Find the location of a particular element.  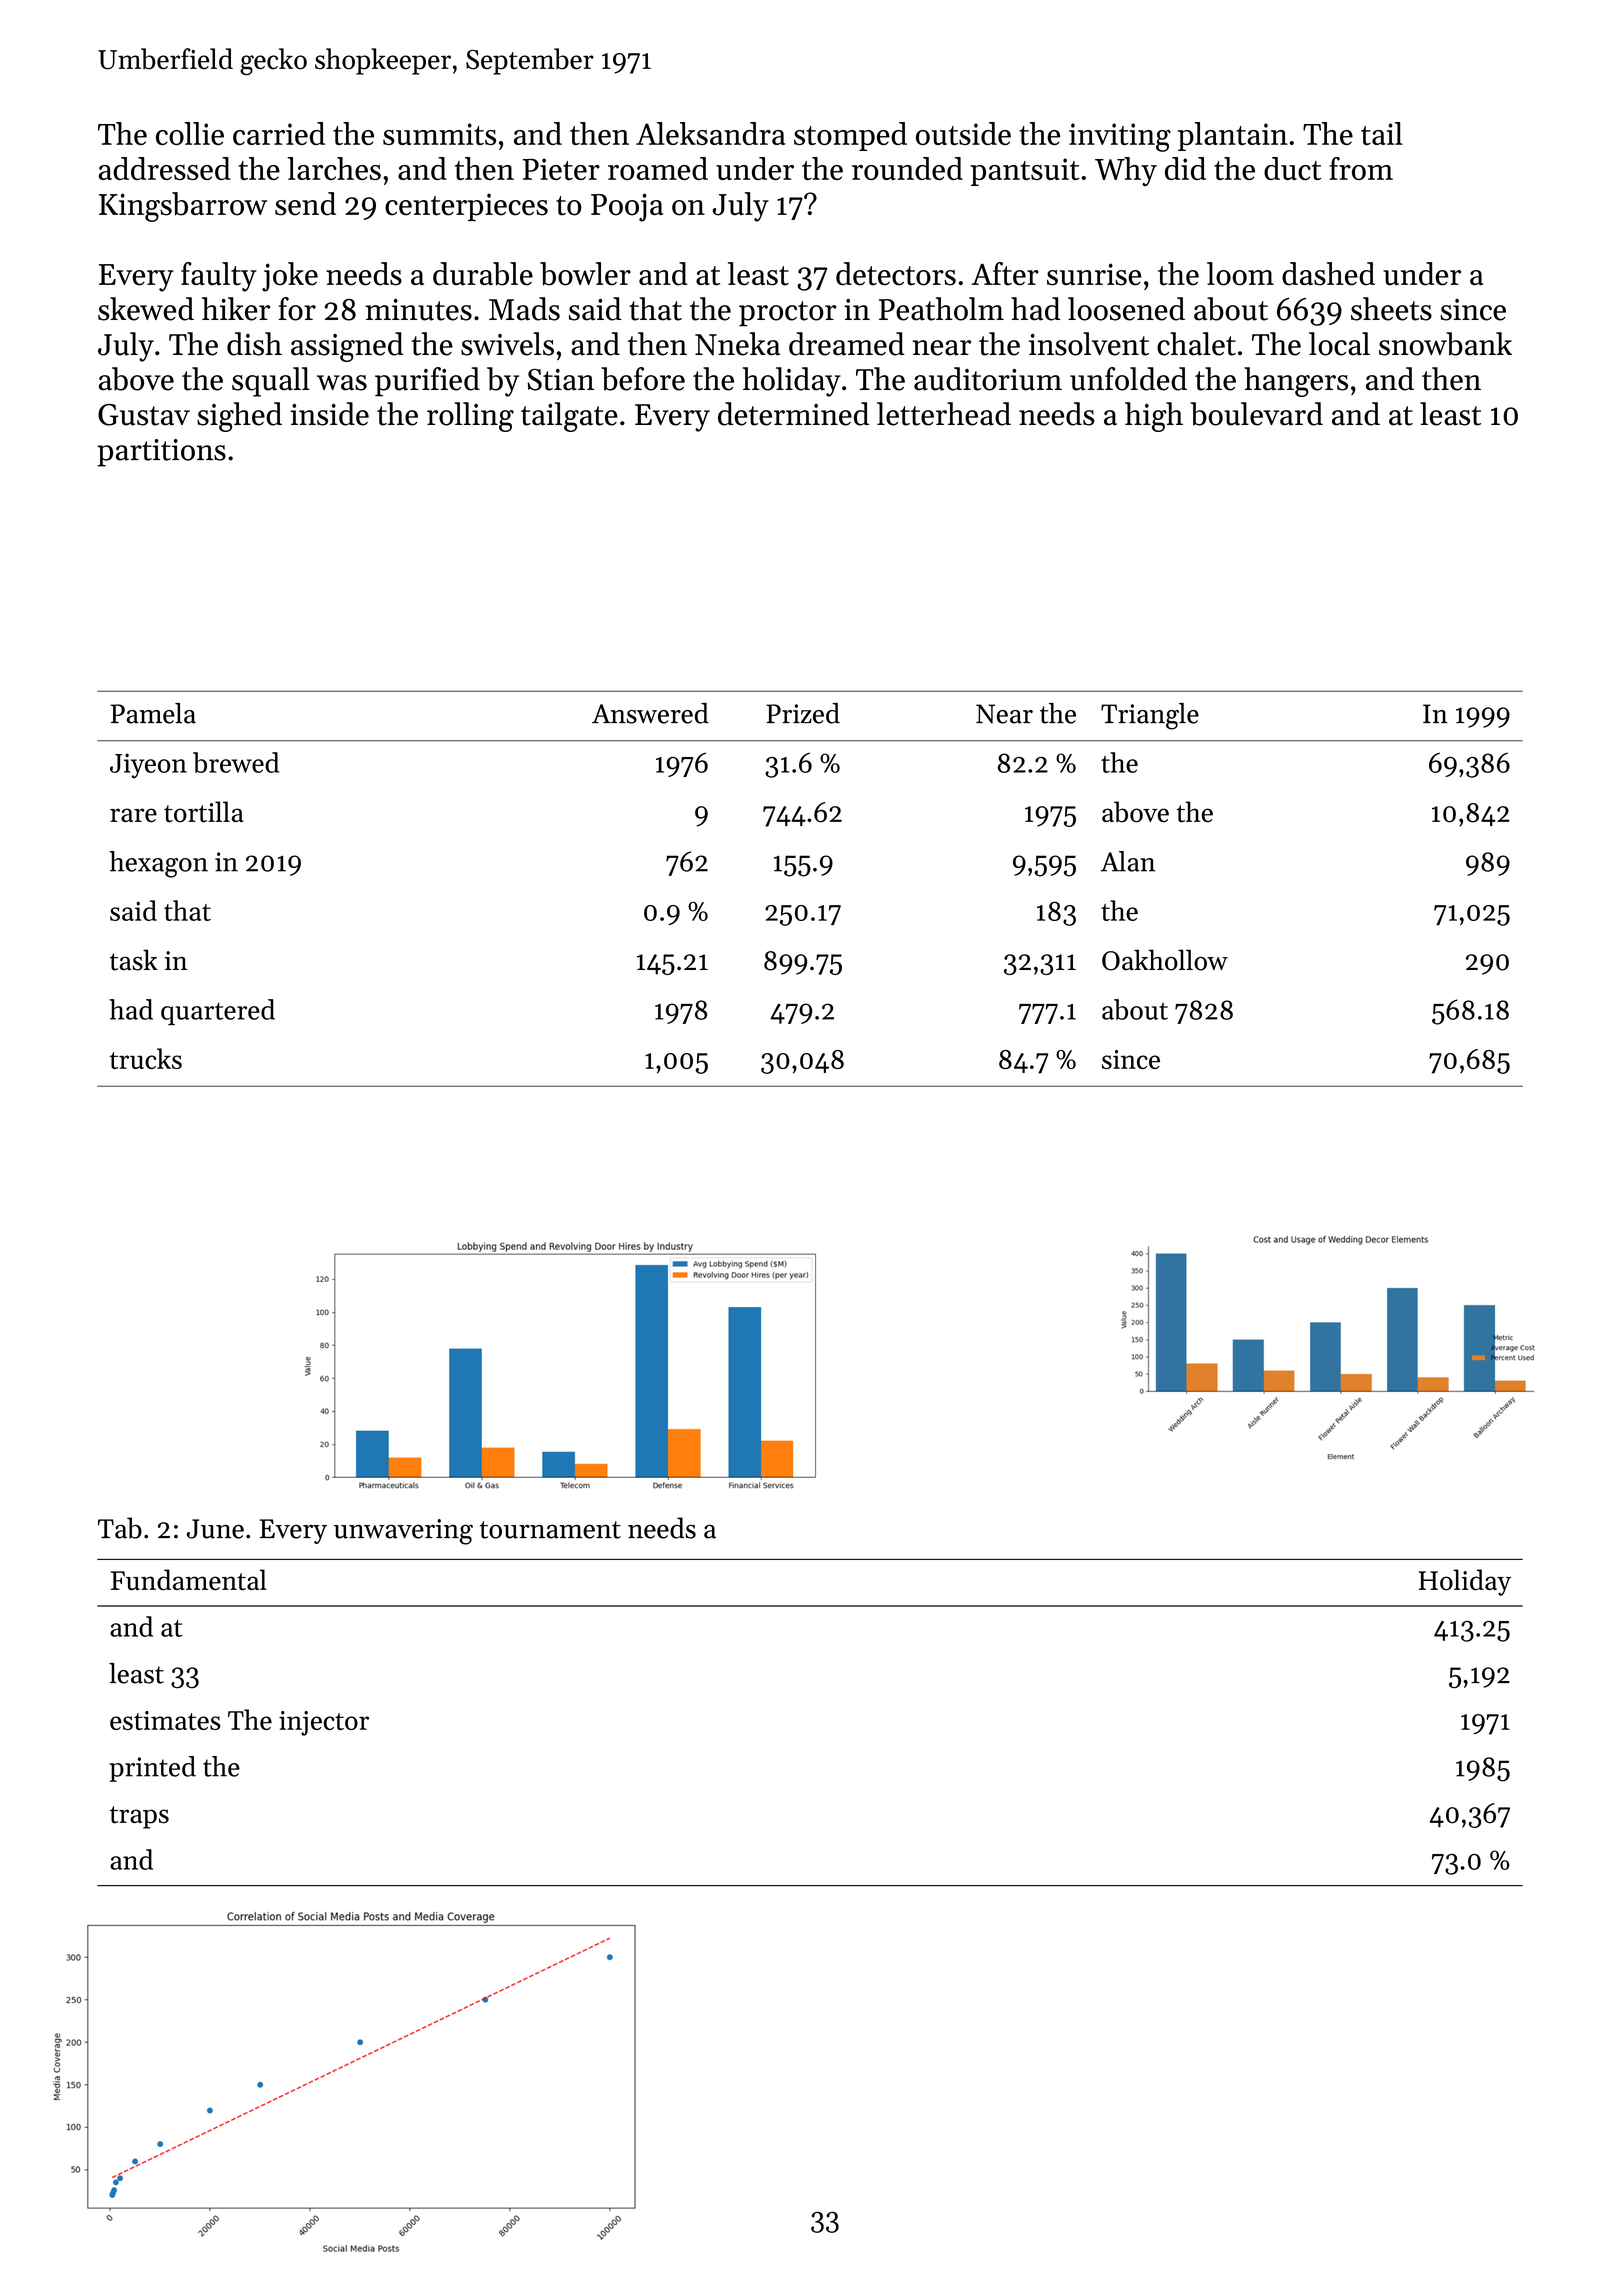

Oakhollow is located at coordinates (1165, 960).
